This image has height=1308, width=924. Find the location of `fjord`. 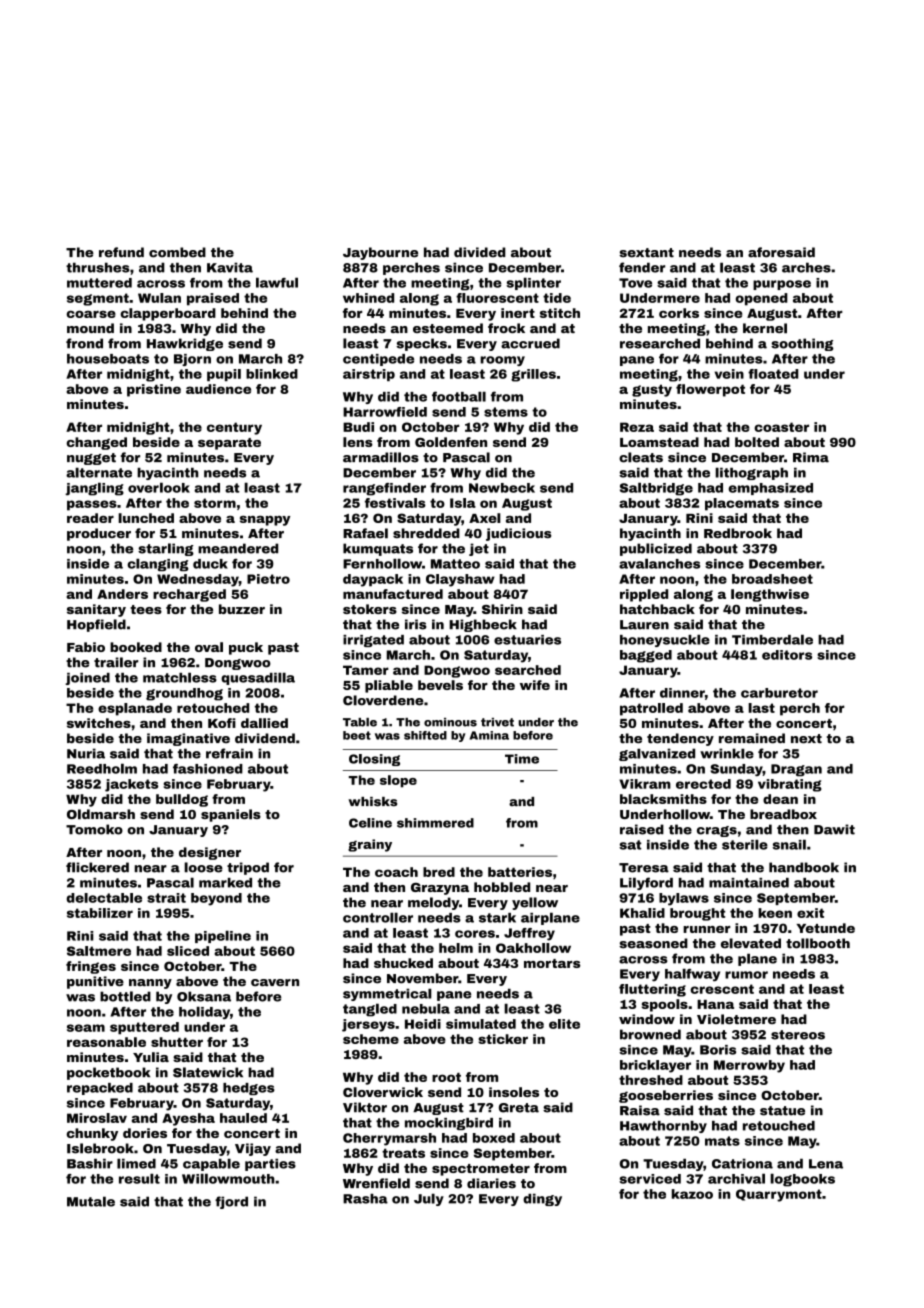

fjord is located at coordinates (231, 1202).
